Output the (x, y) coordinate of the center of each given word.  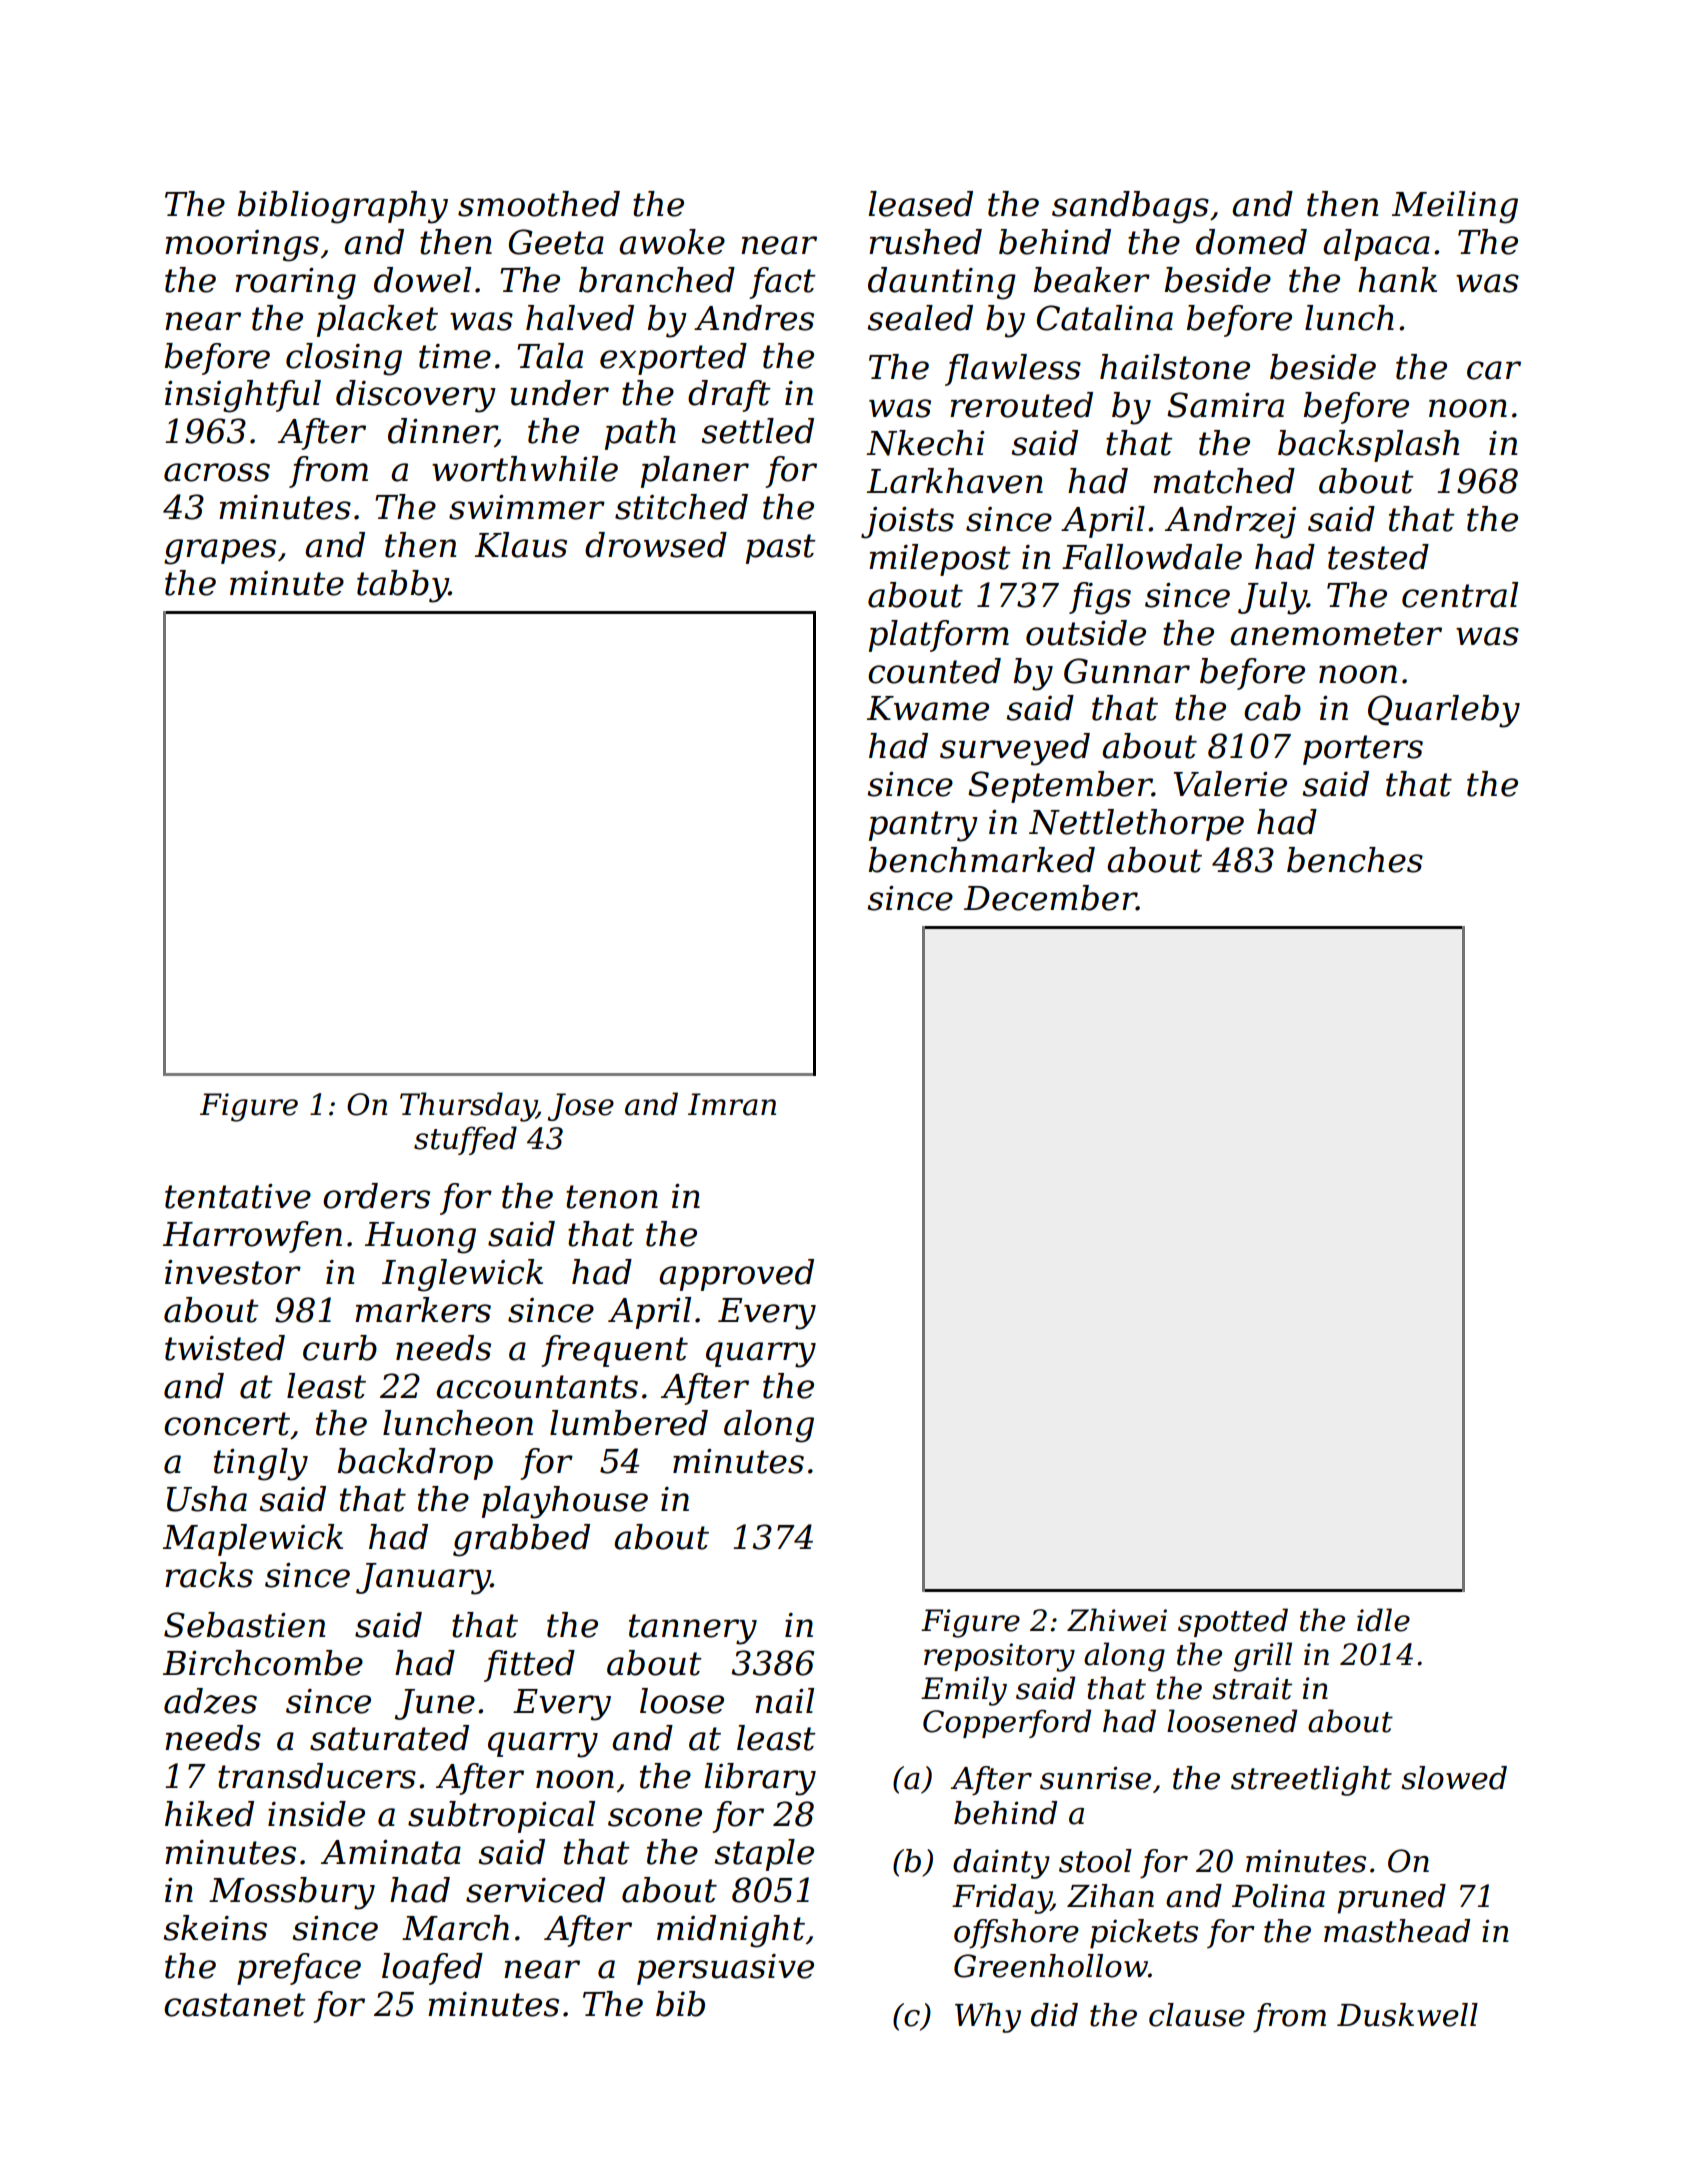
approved (736, 1275)
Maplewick (253, 1540)
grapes (220, 552)
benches (1355, 860)
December (1050, 898)
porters (1363, 750)
